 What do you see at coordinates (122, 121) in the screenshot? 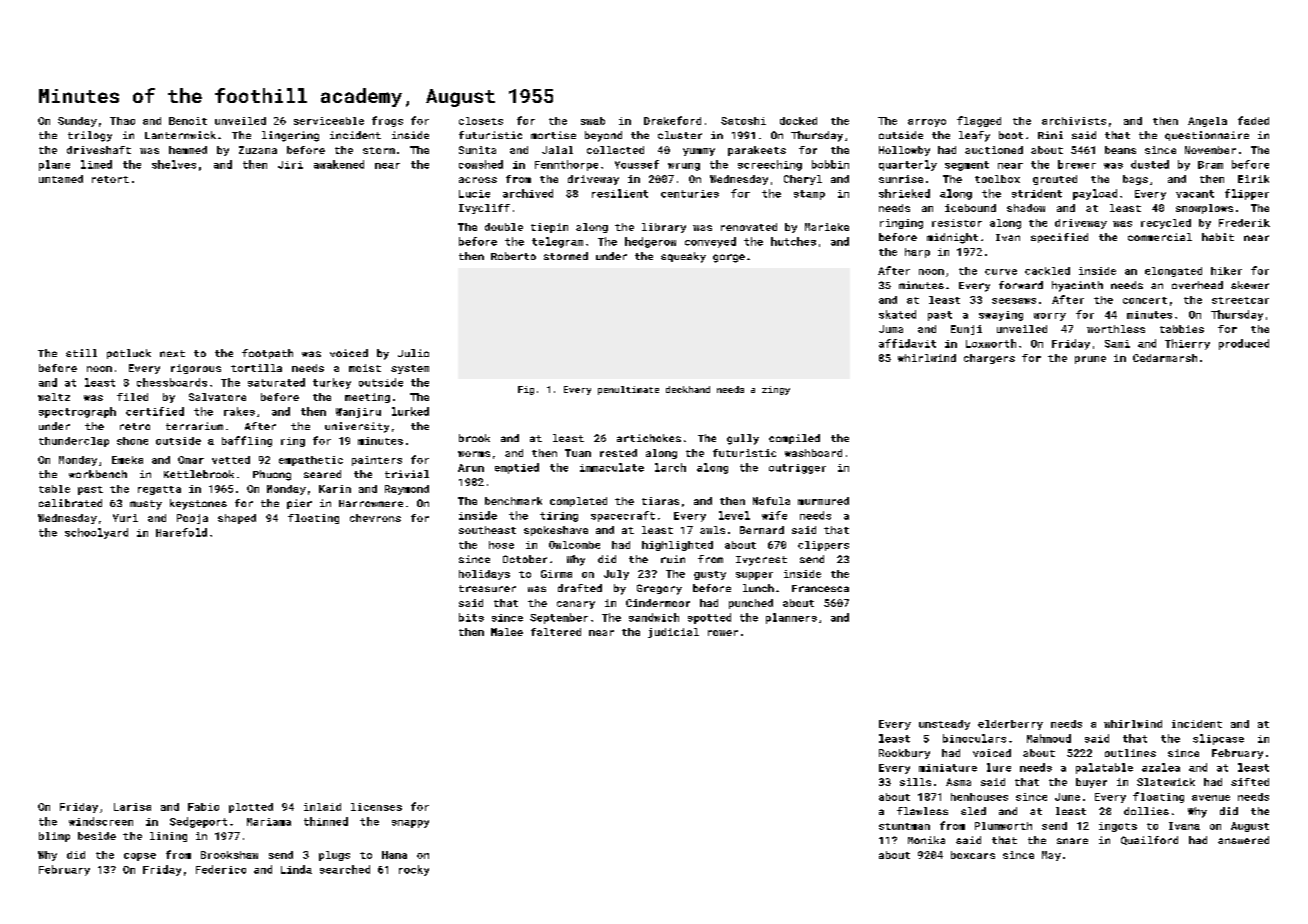
I see `Thao` at bounding box center [122, 121].
